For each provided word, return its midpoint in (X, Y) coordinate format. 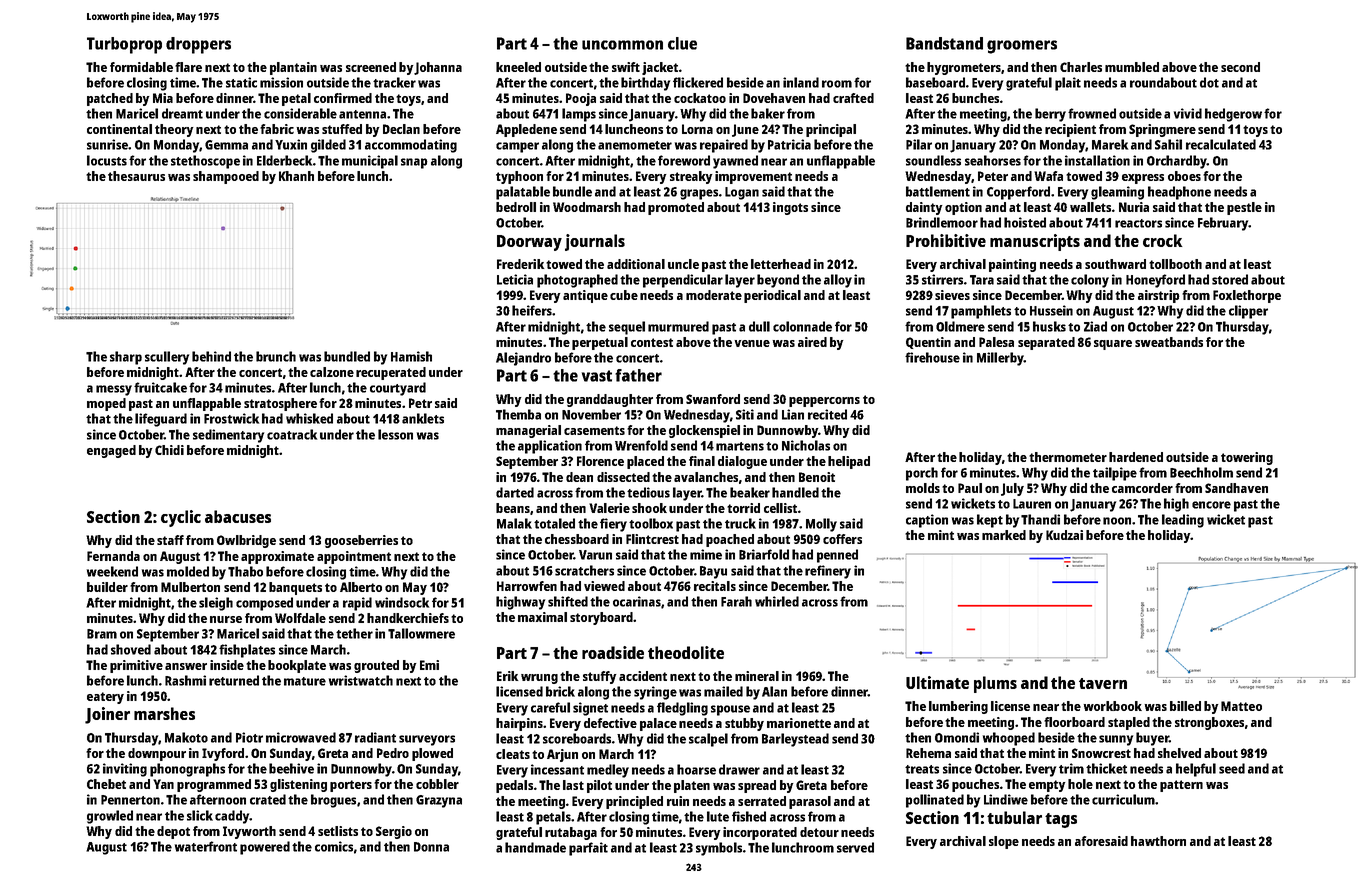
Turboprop (124, 45)
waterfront (206, 846)
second (1240, 67)
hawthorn (1158, 841)
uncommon (622, 45)
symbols (719, 849)
